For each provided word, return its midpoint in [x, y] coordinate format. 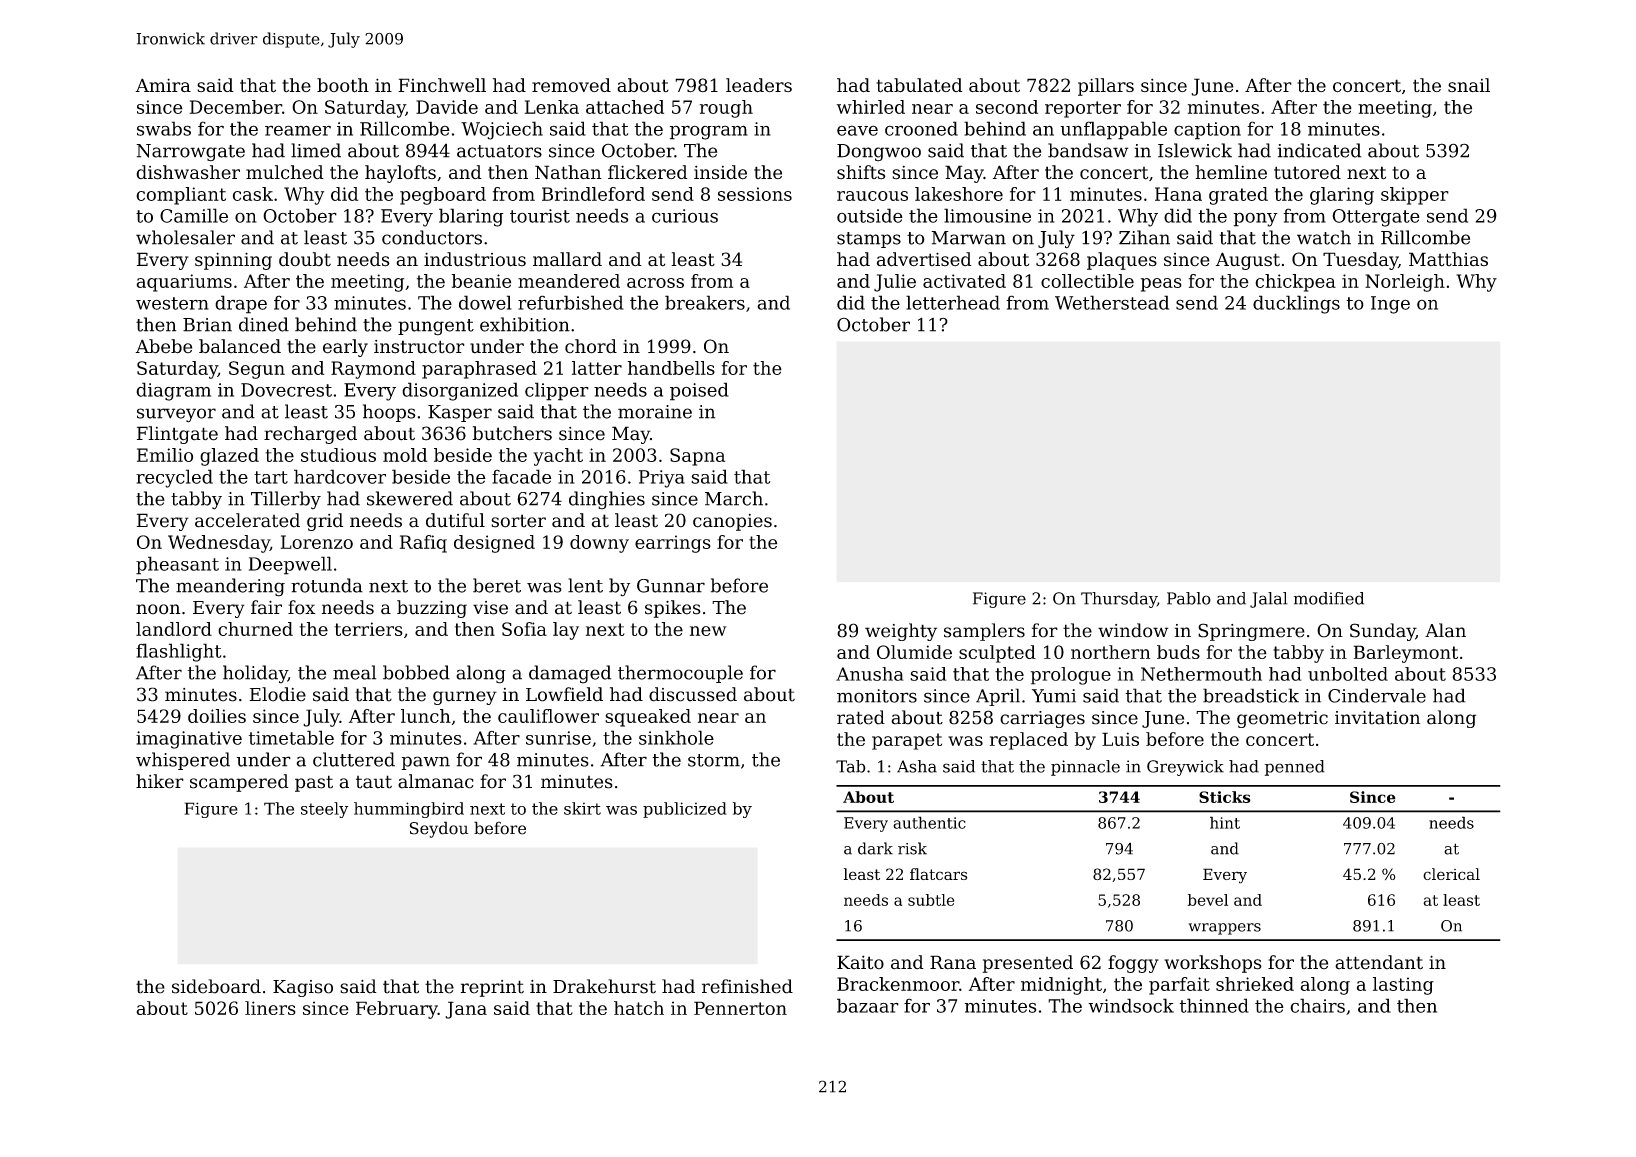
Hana [1178, 194]
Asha [917, 766]
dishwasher [188, 172]
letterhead [953, 302]
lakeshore [959, 194]
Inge [1390, 305]
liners [270, 1008]
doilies [217, 716]
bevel [1208, 900]
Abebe [163, 346]
